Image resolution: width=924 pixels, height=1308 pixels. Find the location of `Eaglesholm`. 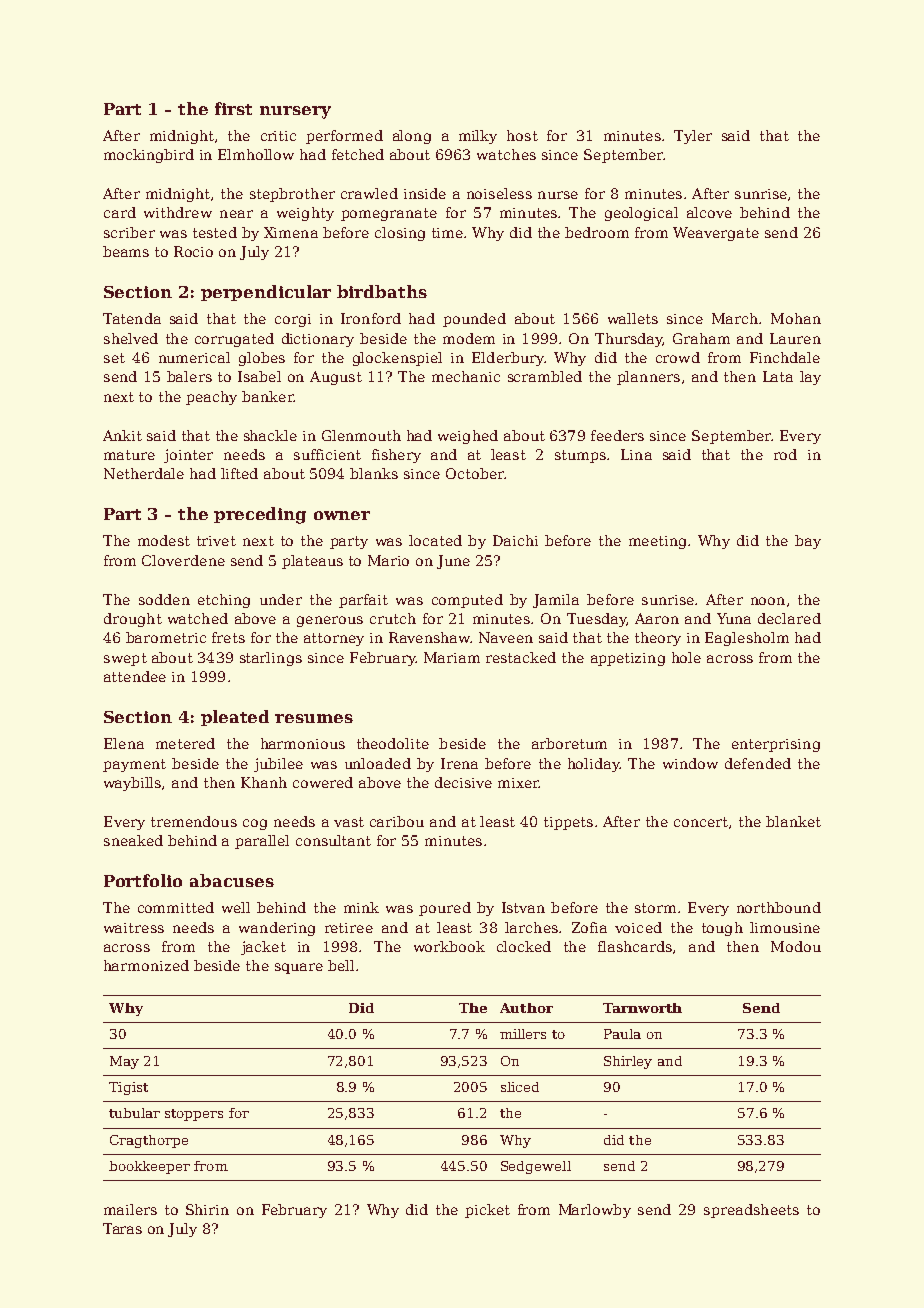

Eaglesholm is located at coordinates (747, 639).
